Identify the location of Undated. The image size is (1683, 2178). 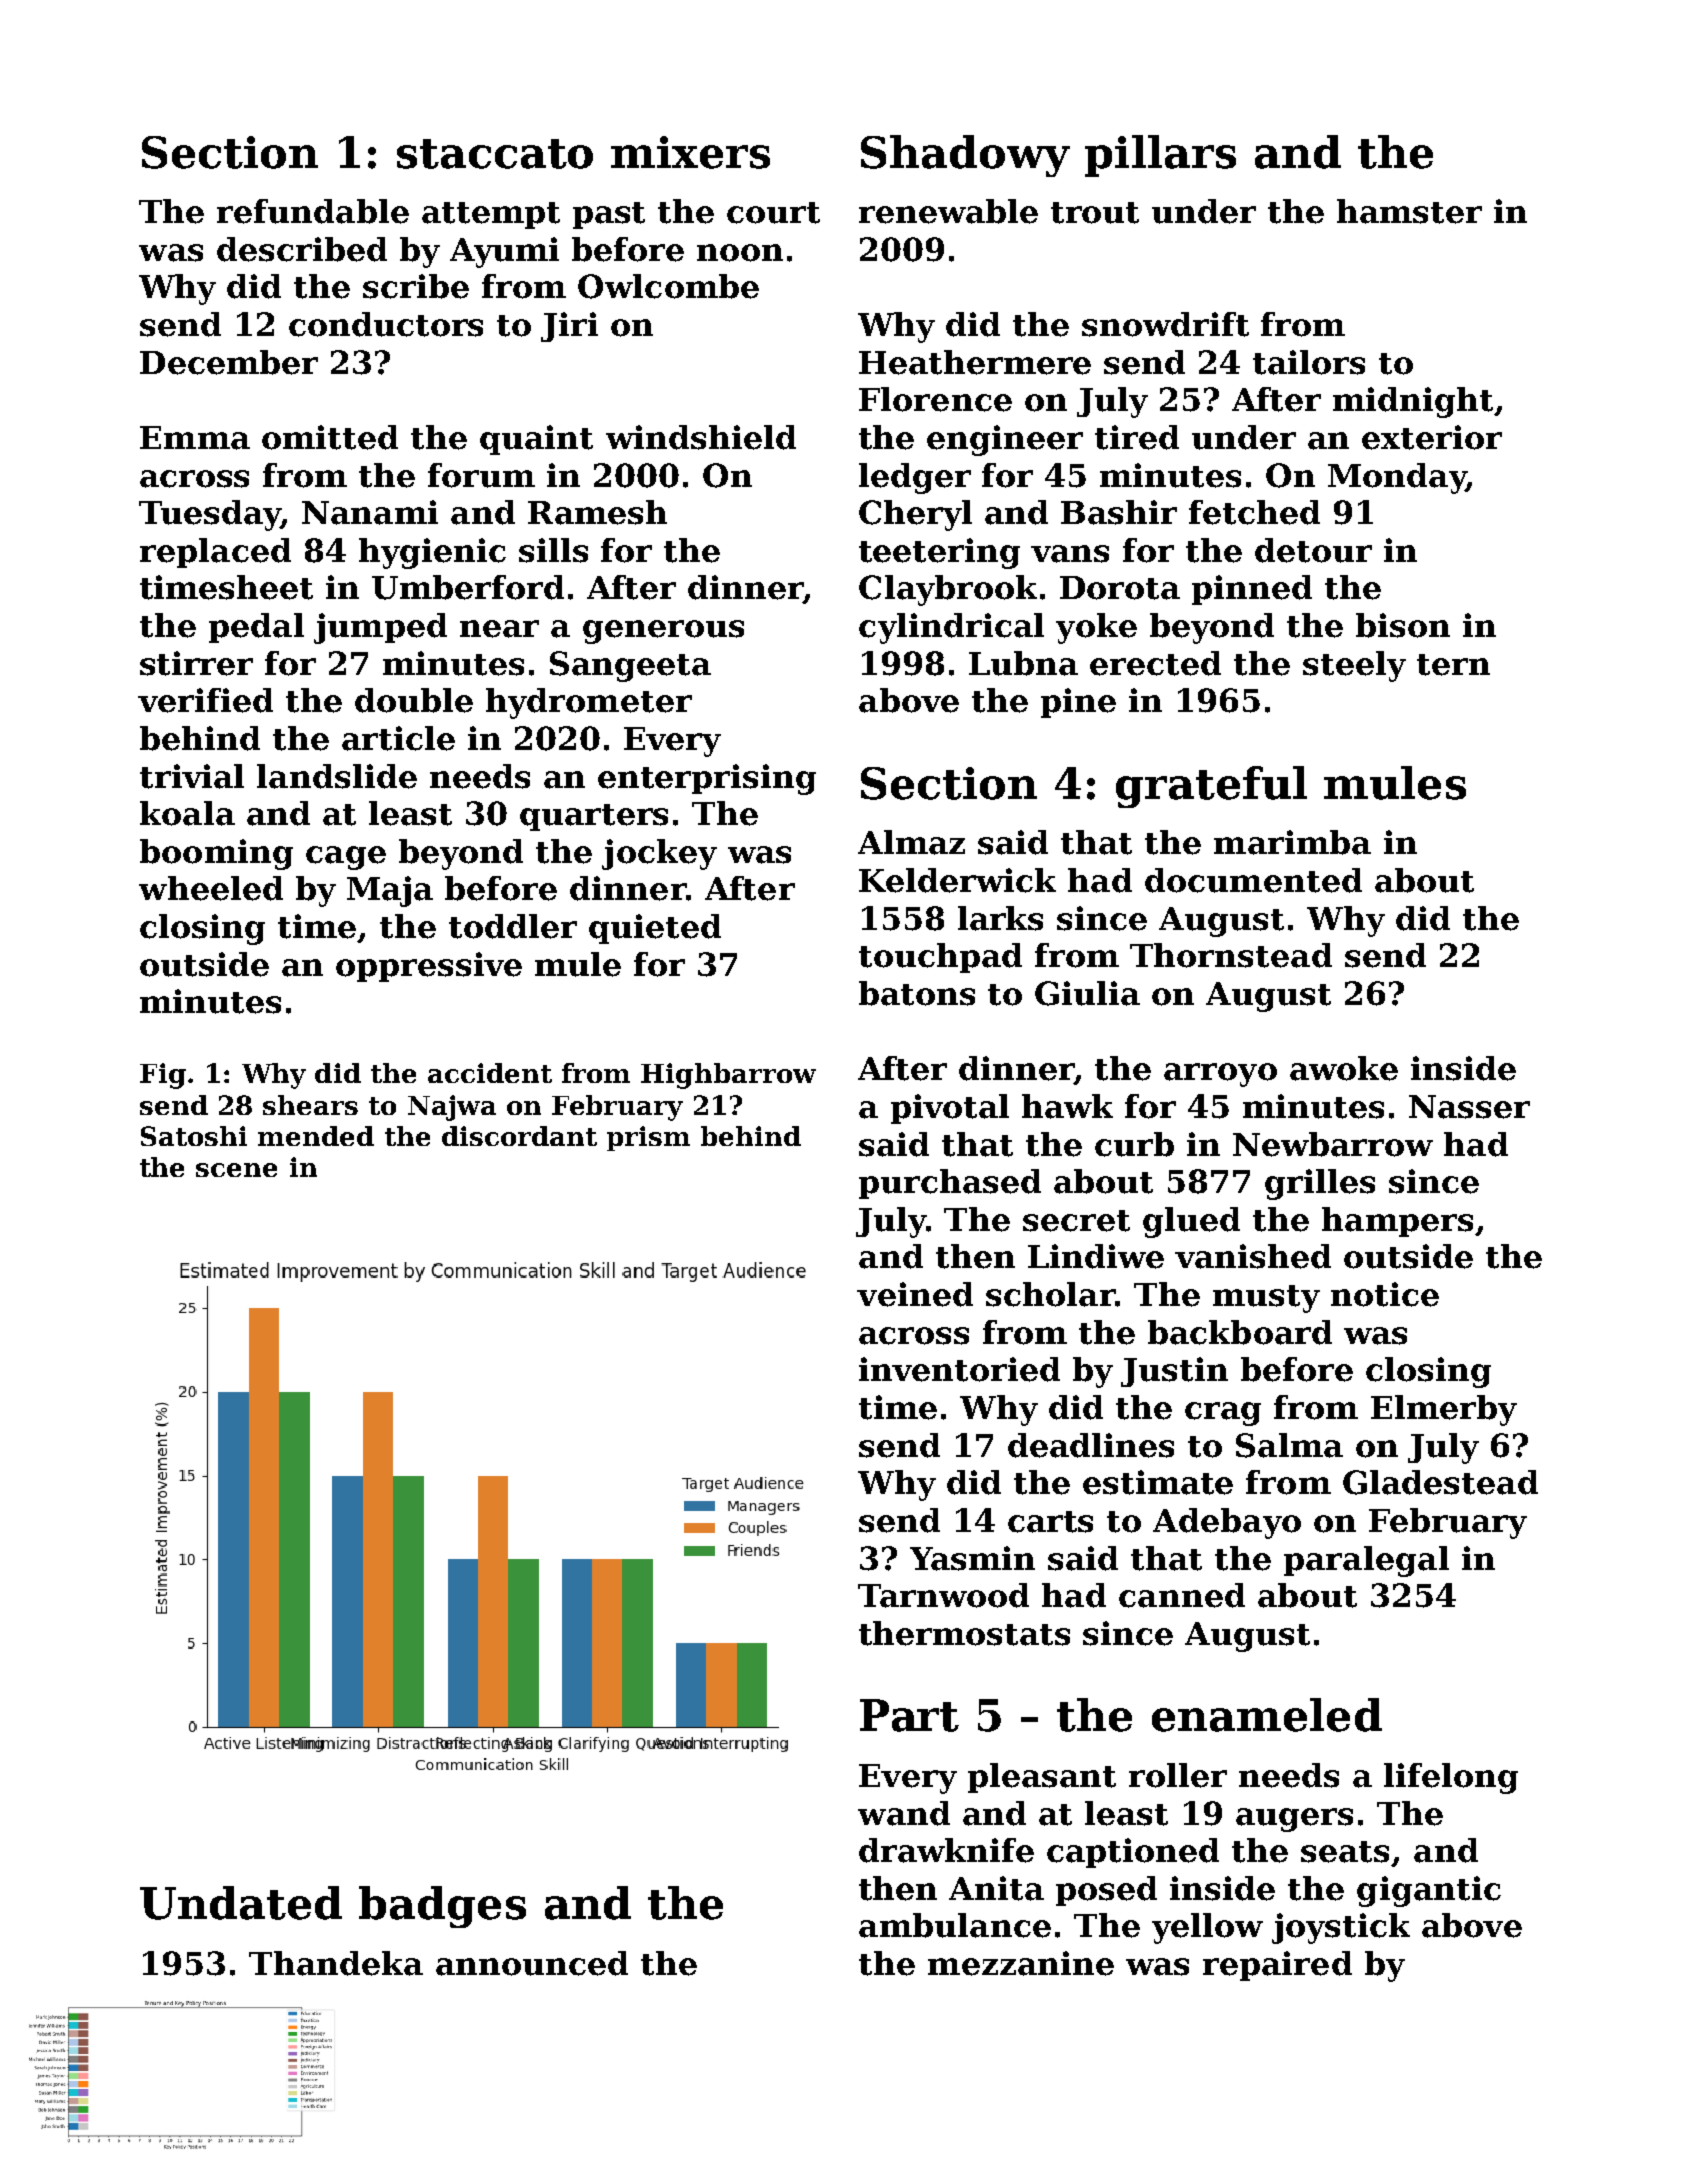
(241, 1903).
